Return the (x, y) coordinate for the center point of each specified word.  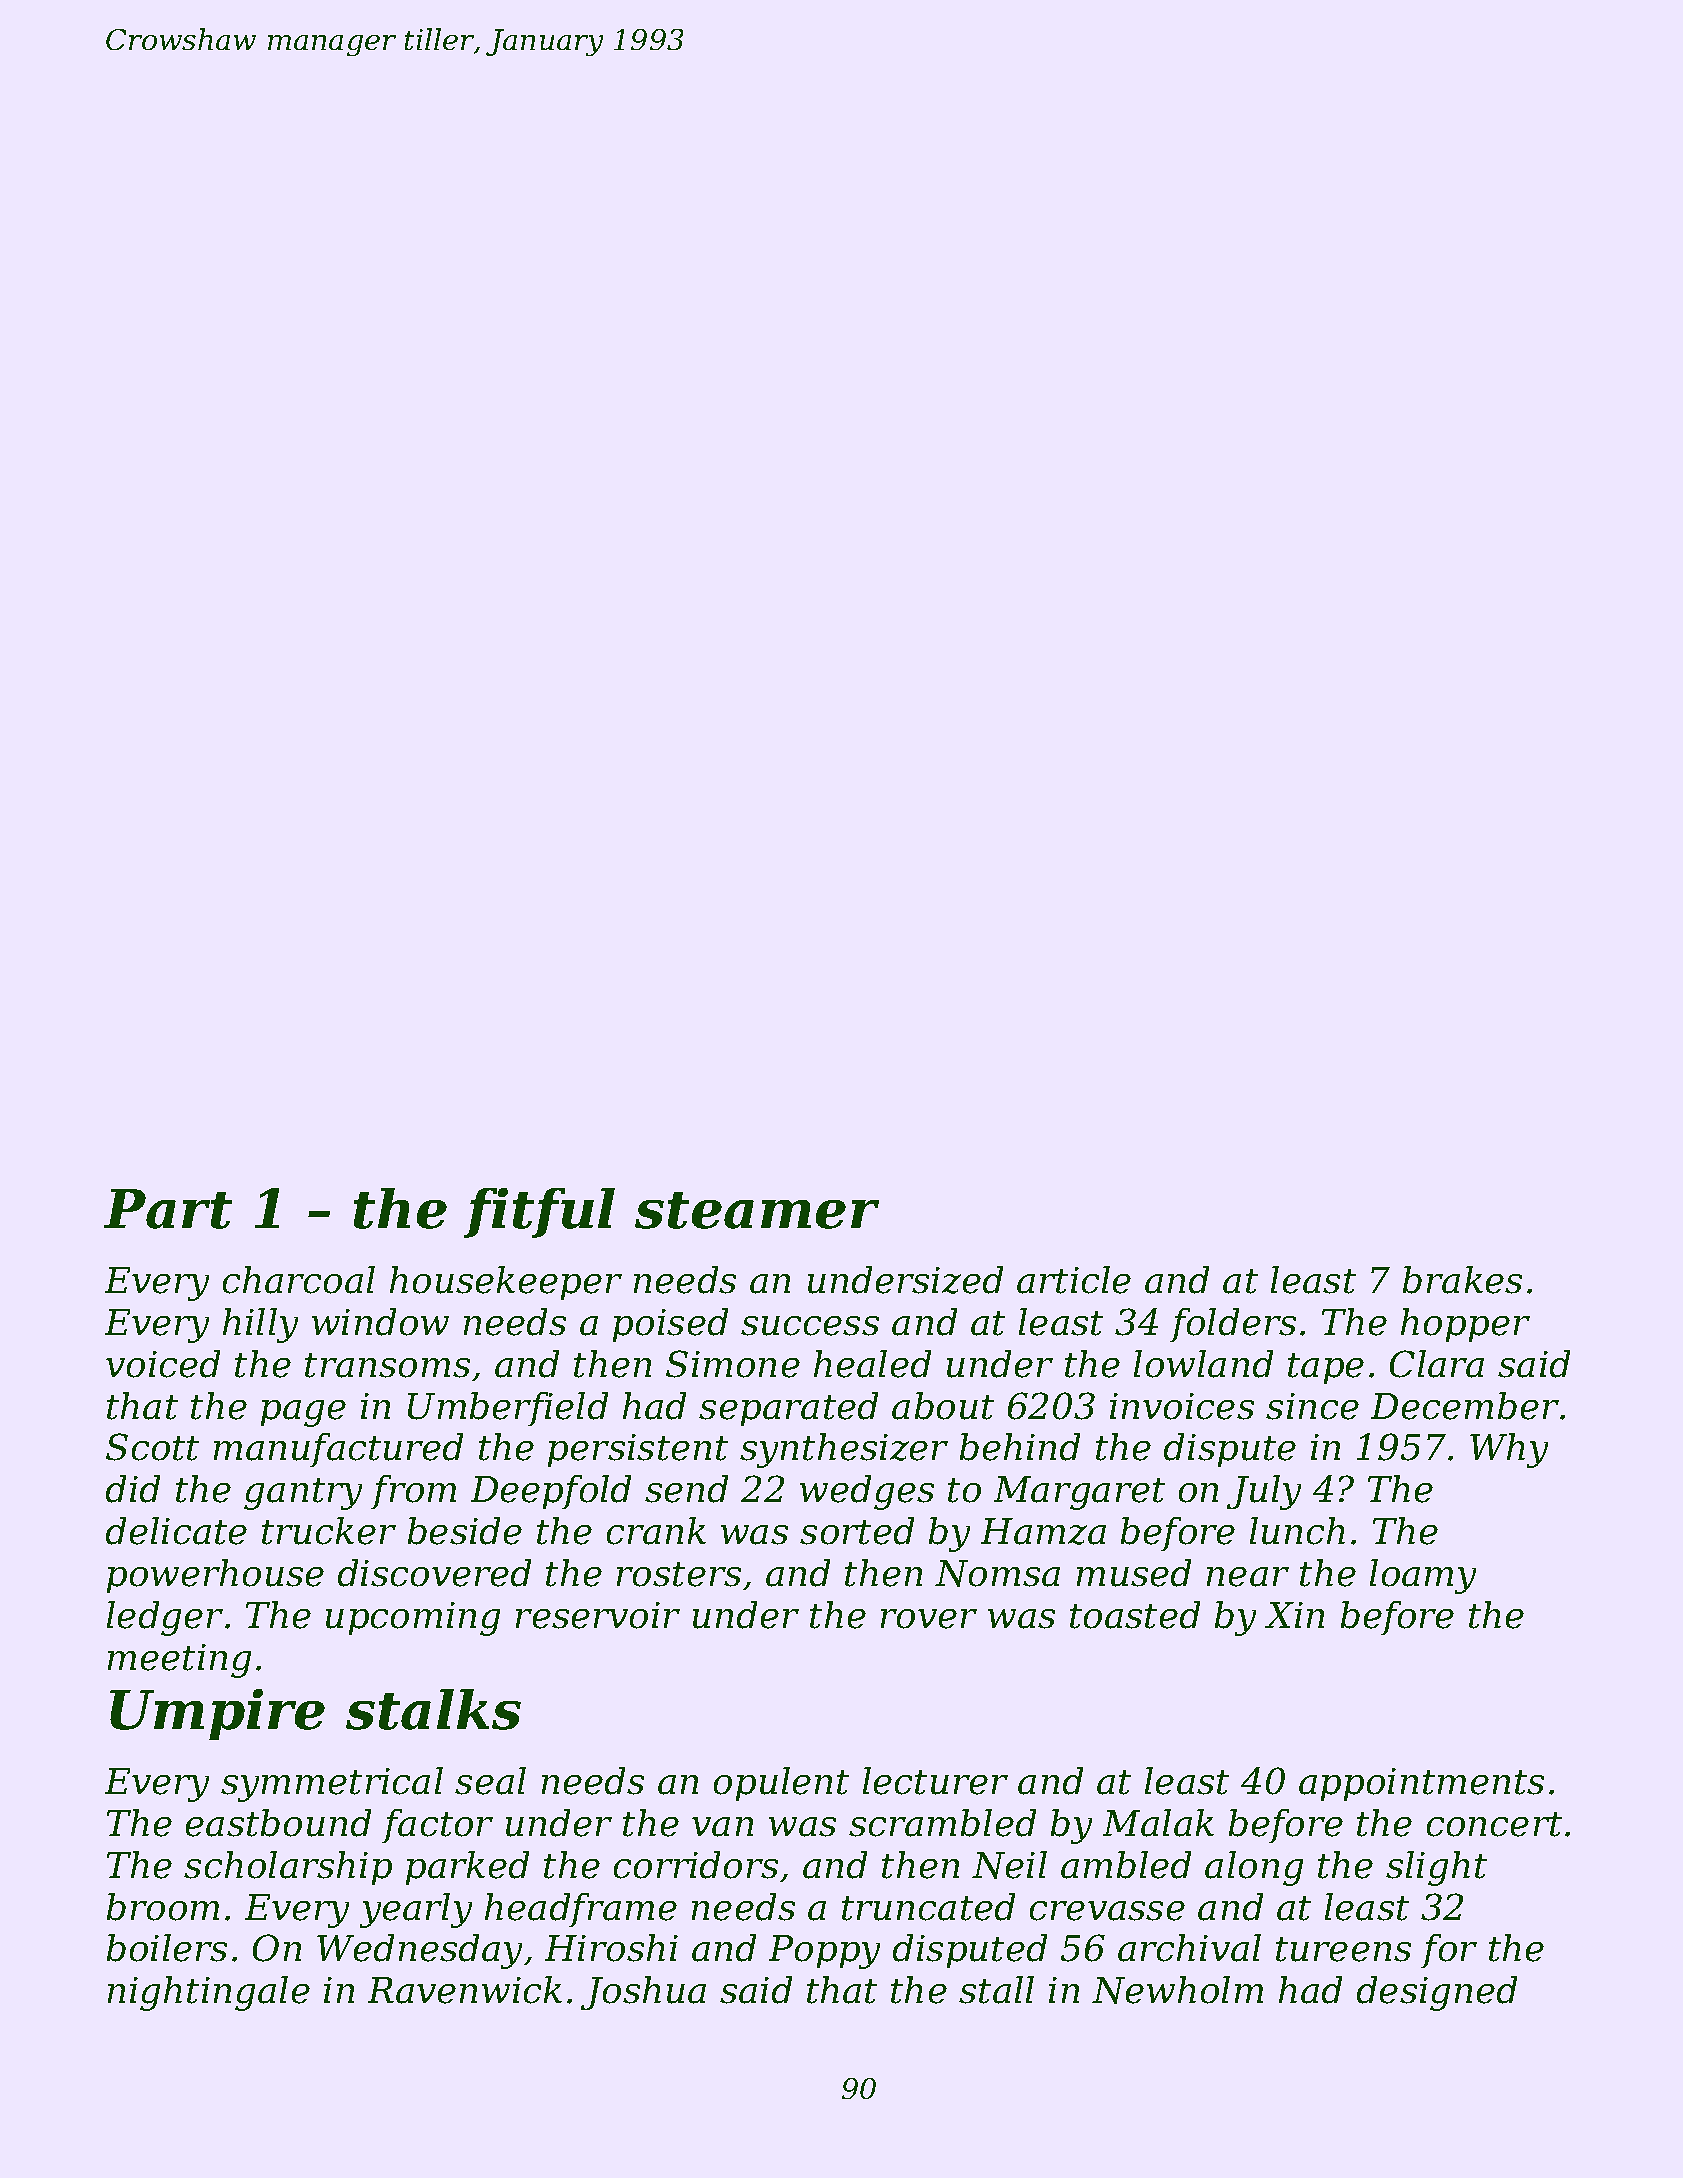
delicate (176, 1531)
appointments (1421, 1784)
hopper (1465, 1325)
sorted (857, 1531)
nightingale (209, 1993)
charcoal (299, 1280)
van (722, 1827)
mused (1134, 1573)
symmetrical (332, 1784)
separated (788, 1409)
